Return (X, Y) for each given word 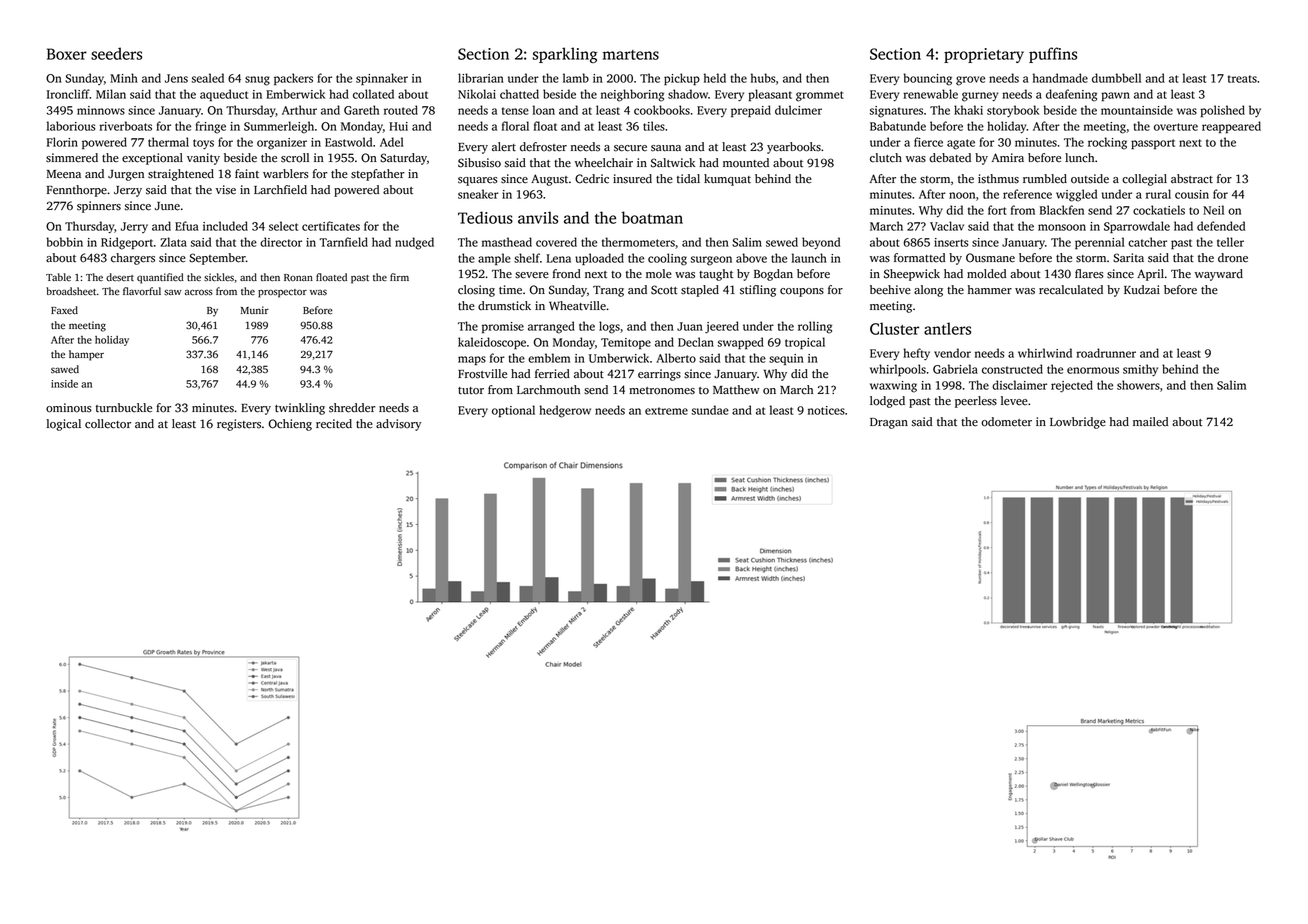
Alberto (676, 358)
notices (826, 410)
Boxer (67, 54)
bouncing (927, 79)
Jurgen (126, 175)
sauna (666, 148)
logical (64, 425)
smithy (1140, 370)
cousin (1192, 194)
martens (631, 55)
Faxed (64, 310)
